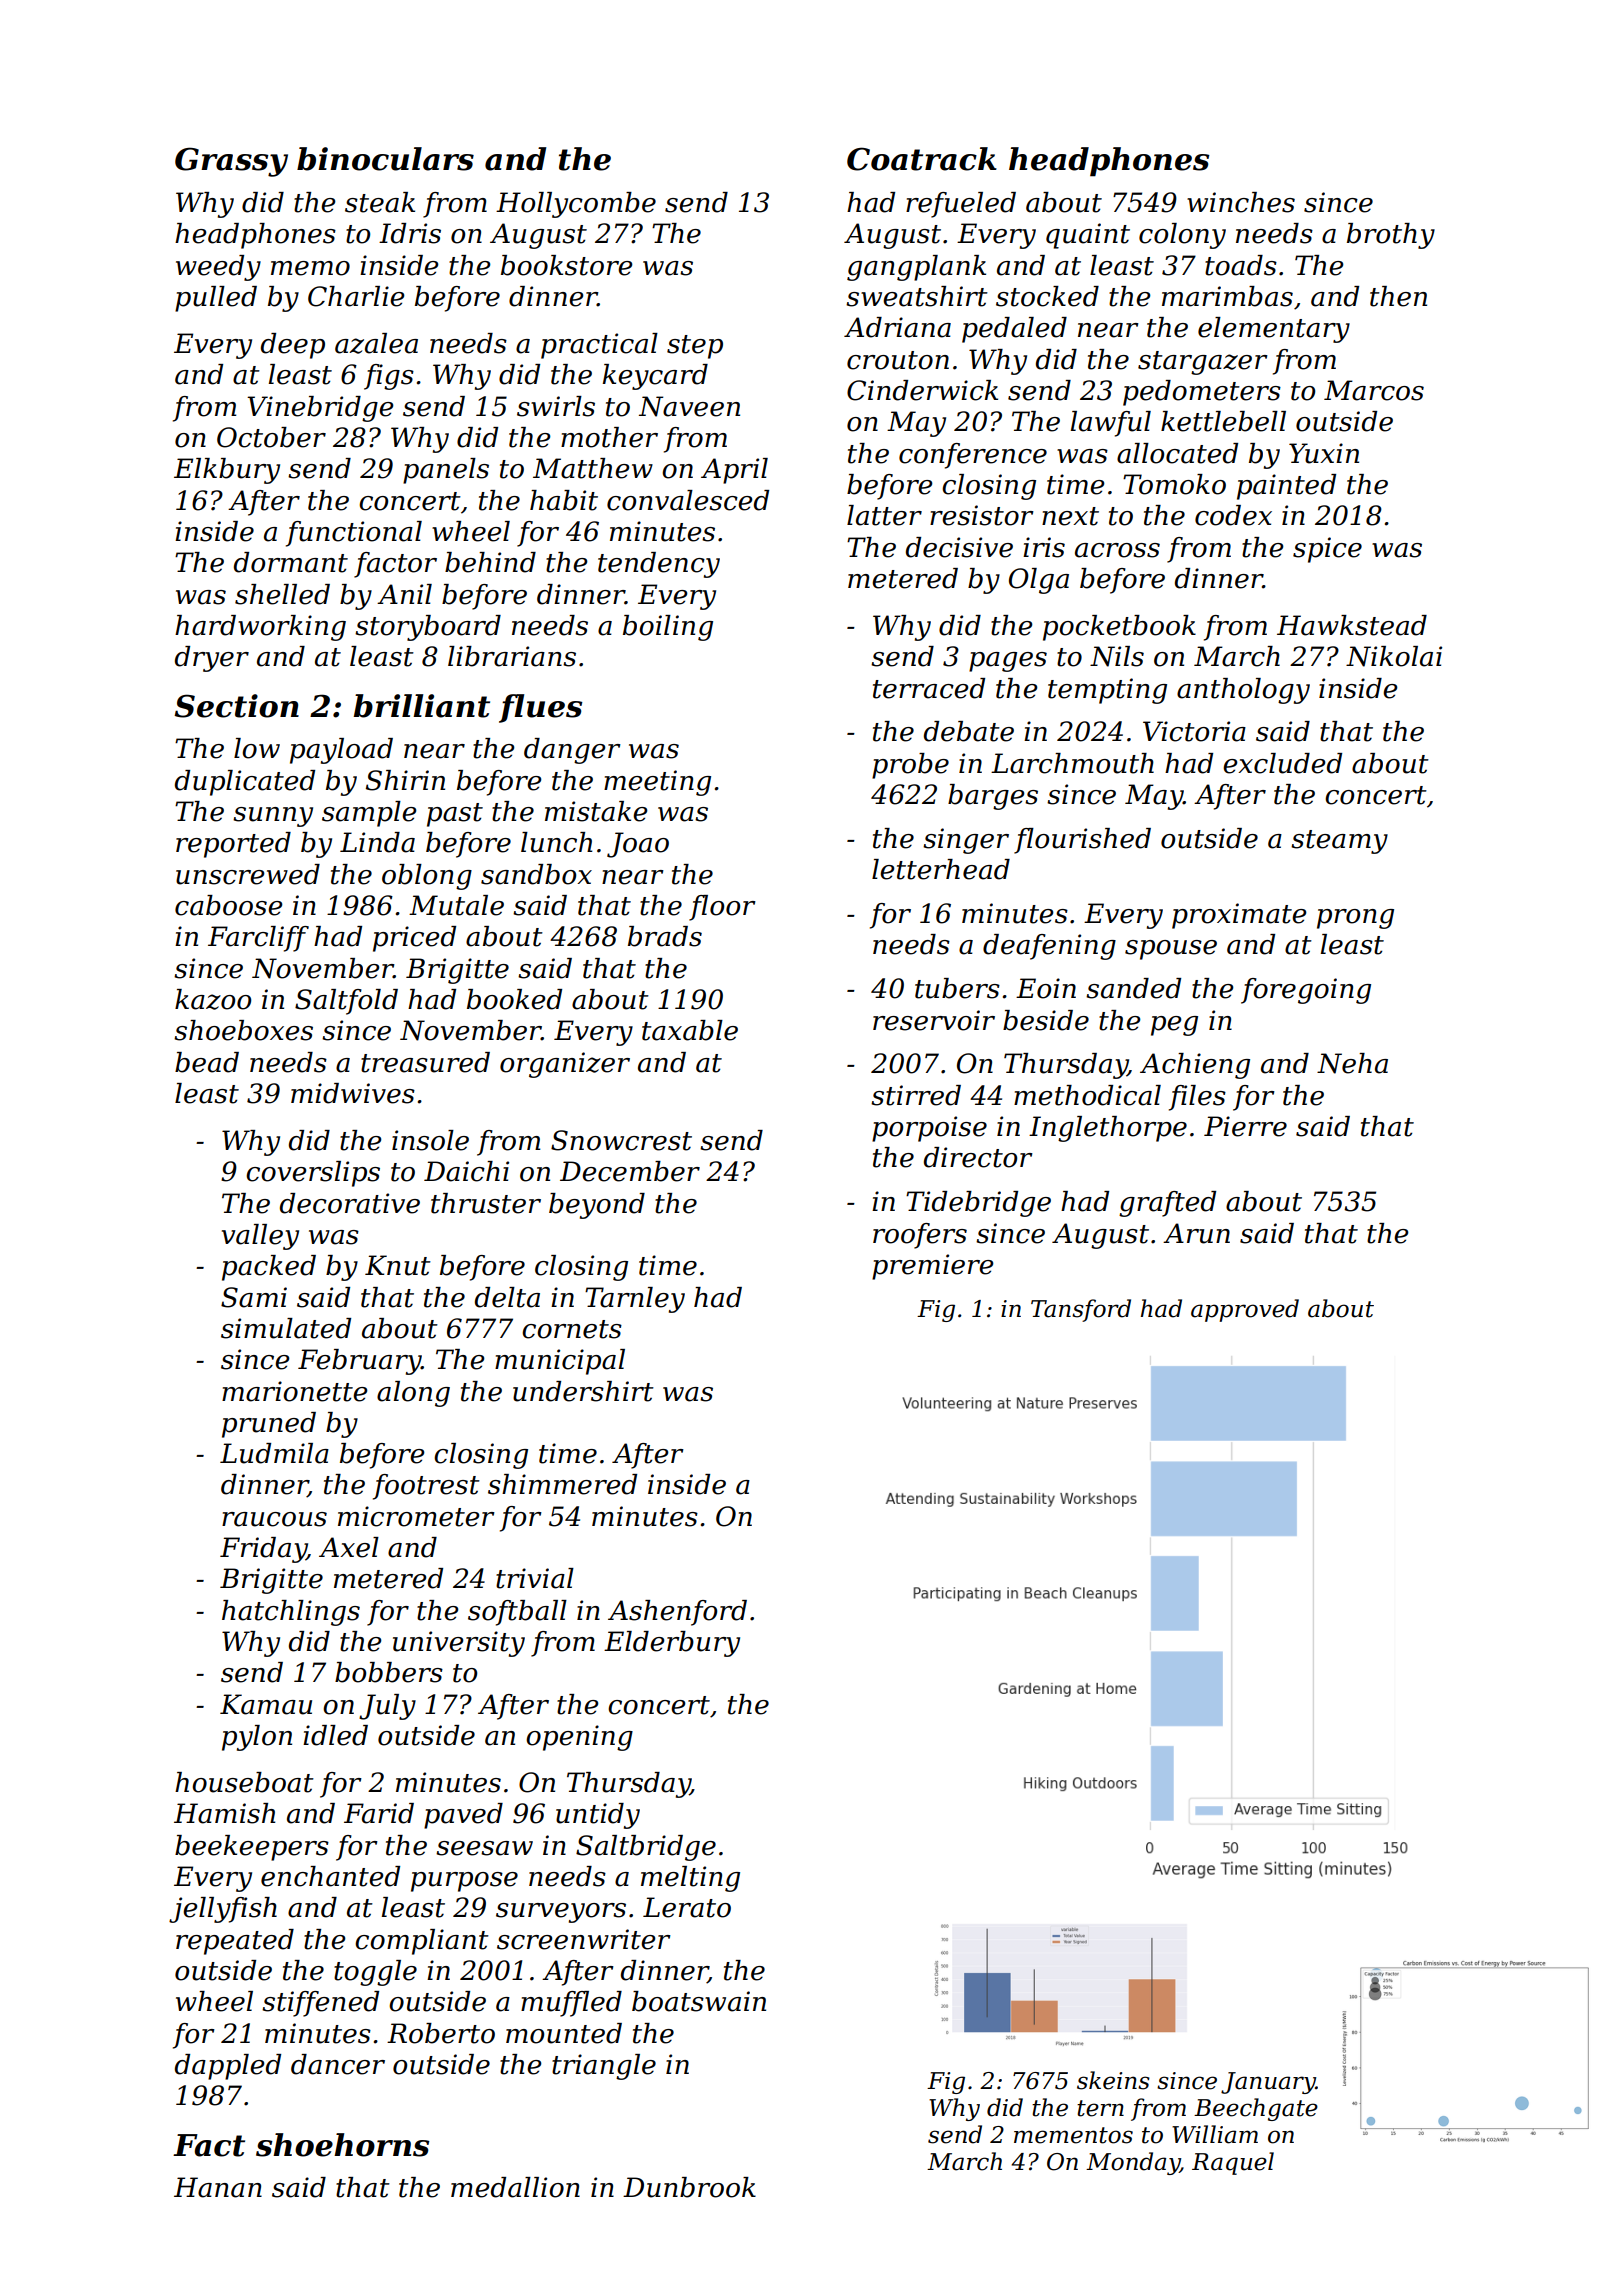  I want to click on panels, so click(446, 471).
